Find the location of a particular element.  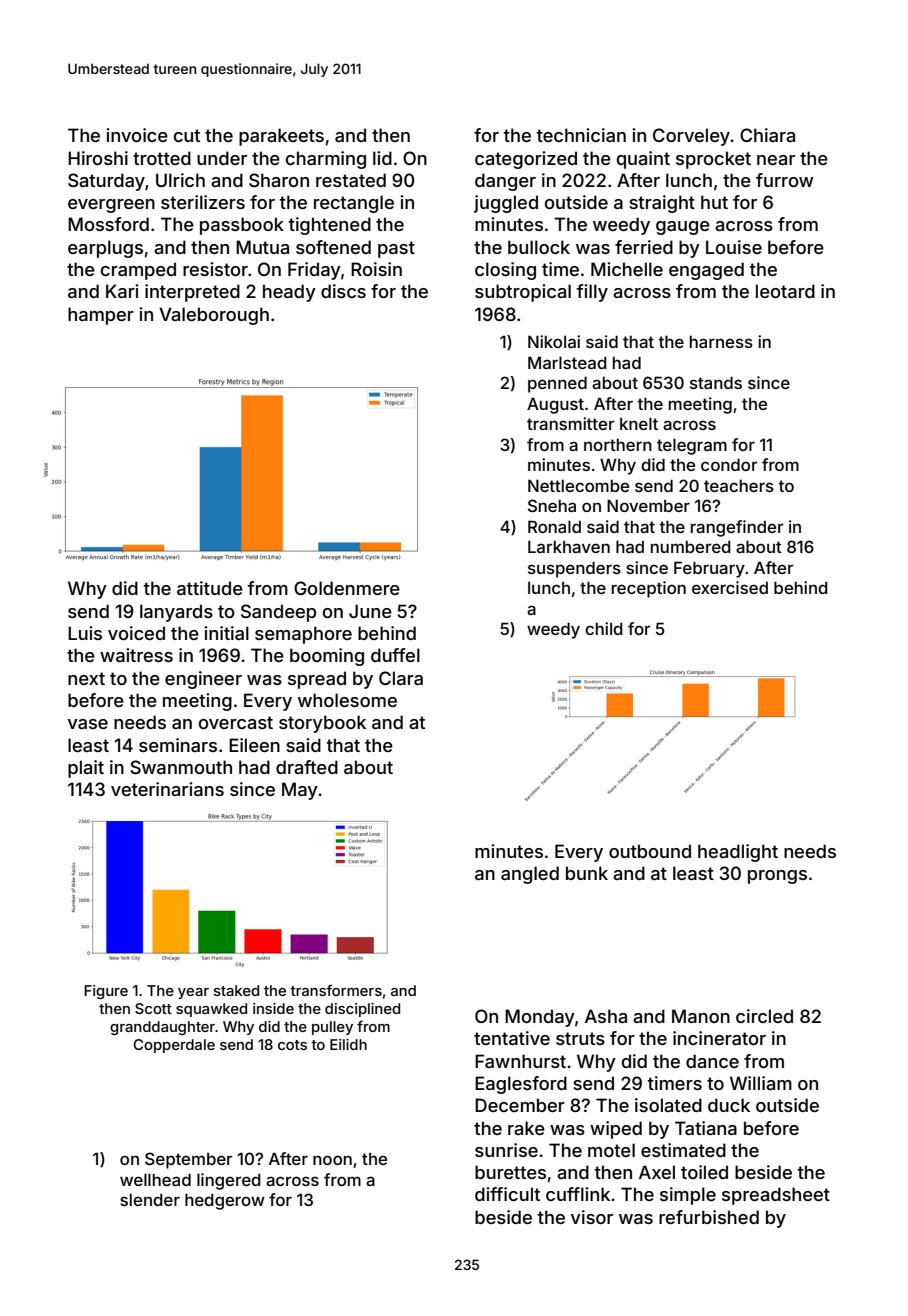

veterinarians is located at coordinates (167, 789).
